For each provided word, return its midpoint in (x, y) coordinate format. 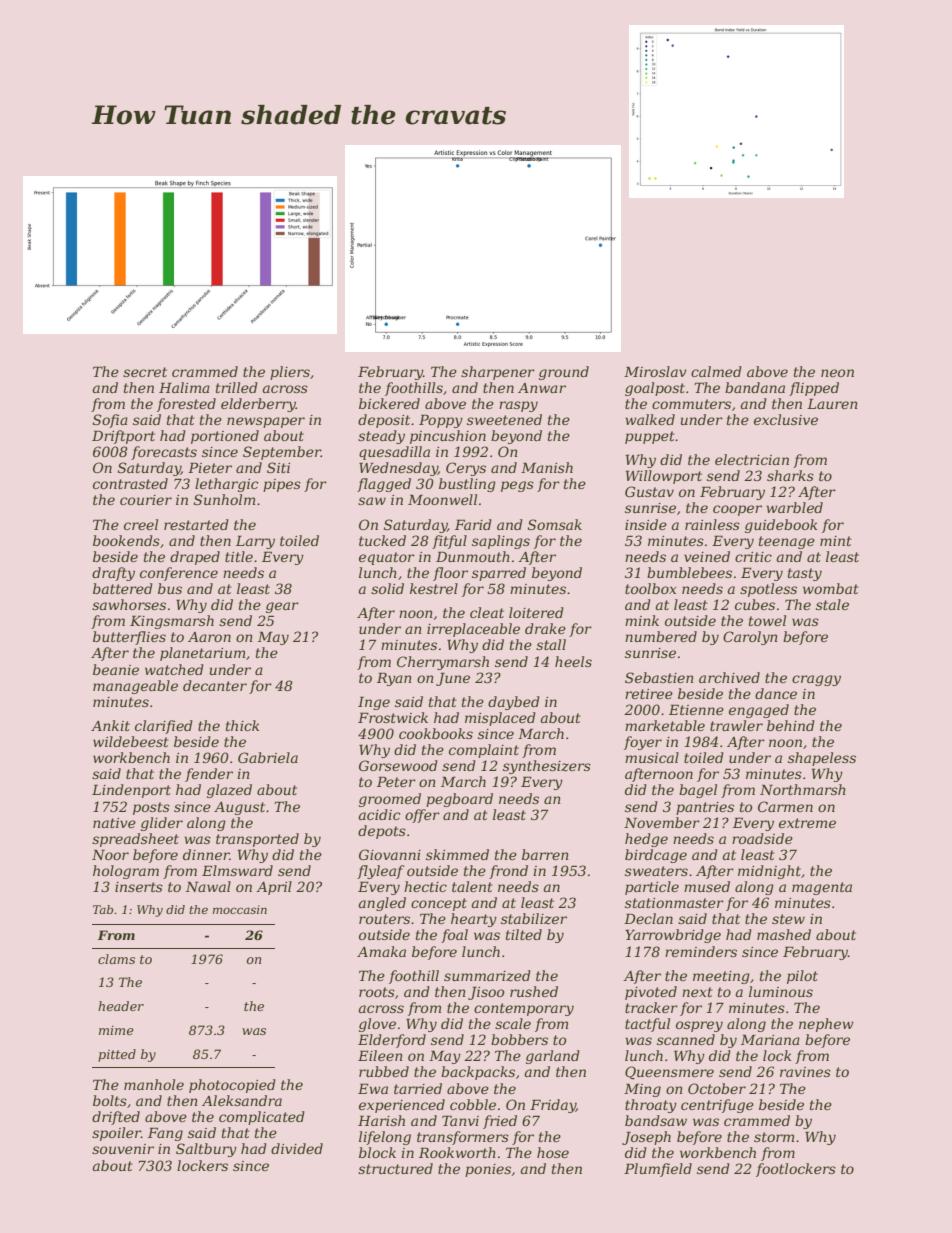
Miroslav (655, 371)
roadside (762, 838)
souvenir (123, 1149)
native (114, 823)
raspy (518, 406)
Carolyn (750, 638)
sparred (499, 574)
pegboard (459, 800)
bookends (126, 540)
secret (145, 372)
